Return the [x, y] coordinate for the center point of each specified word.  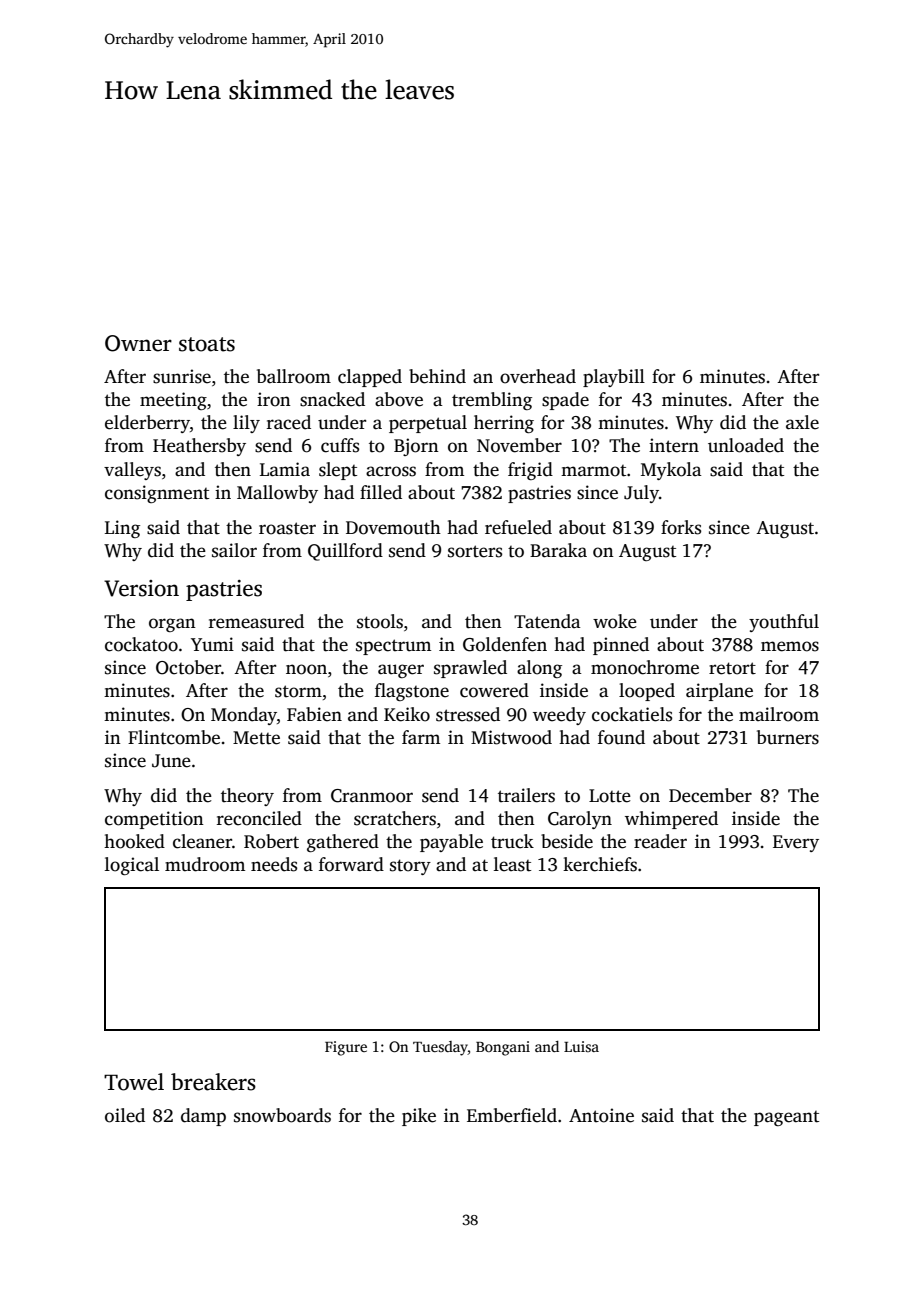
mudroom [205, 864]
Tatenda [547, 621]
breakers [213, 1082]
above [399, 399]
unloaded [746, 445]
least [512, 864]
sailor [234, 550]
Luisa [581, 1046]
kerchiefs [600, 864]
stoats [207, 344]
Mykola [671, 471]
